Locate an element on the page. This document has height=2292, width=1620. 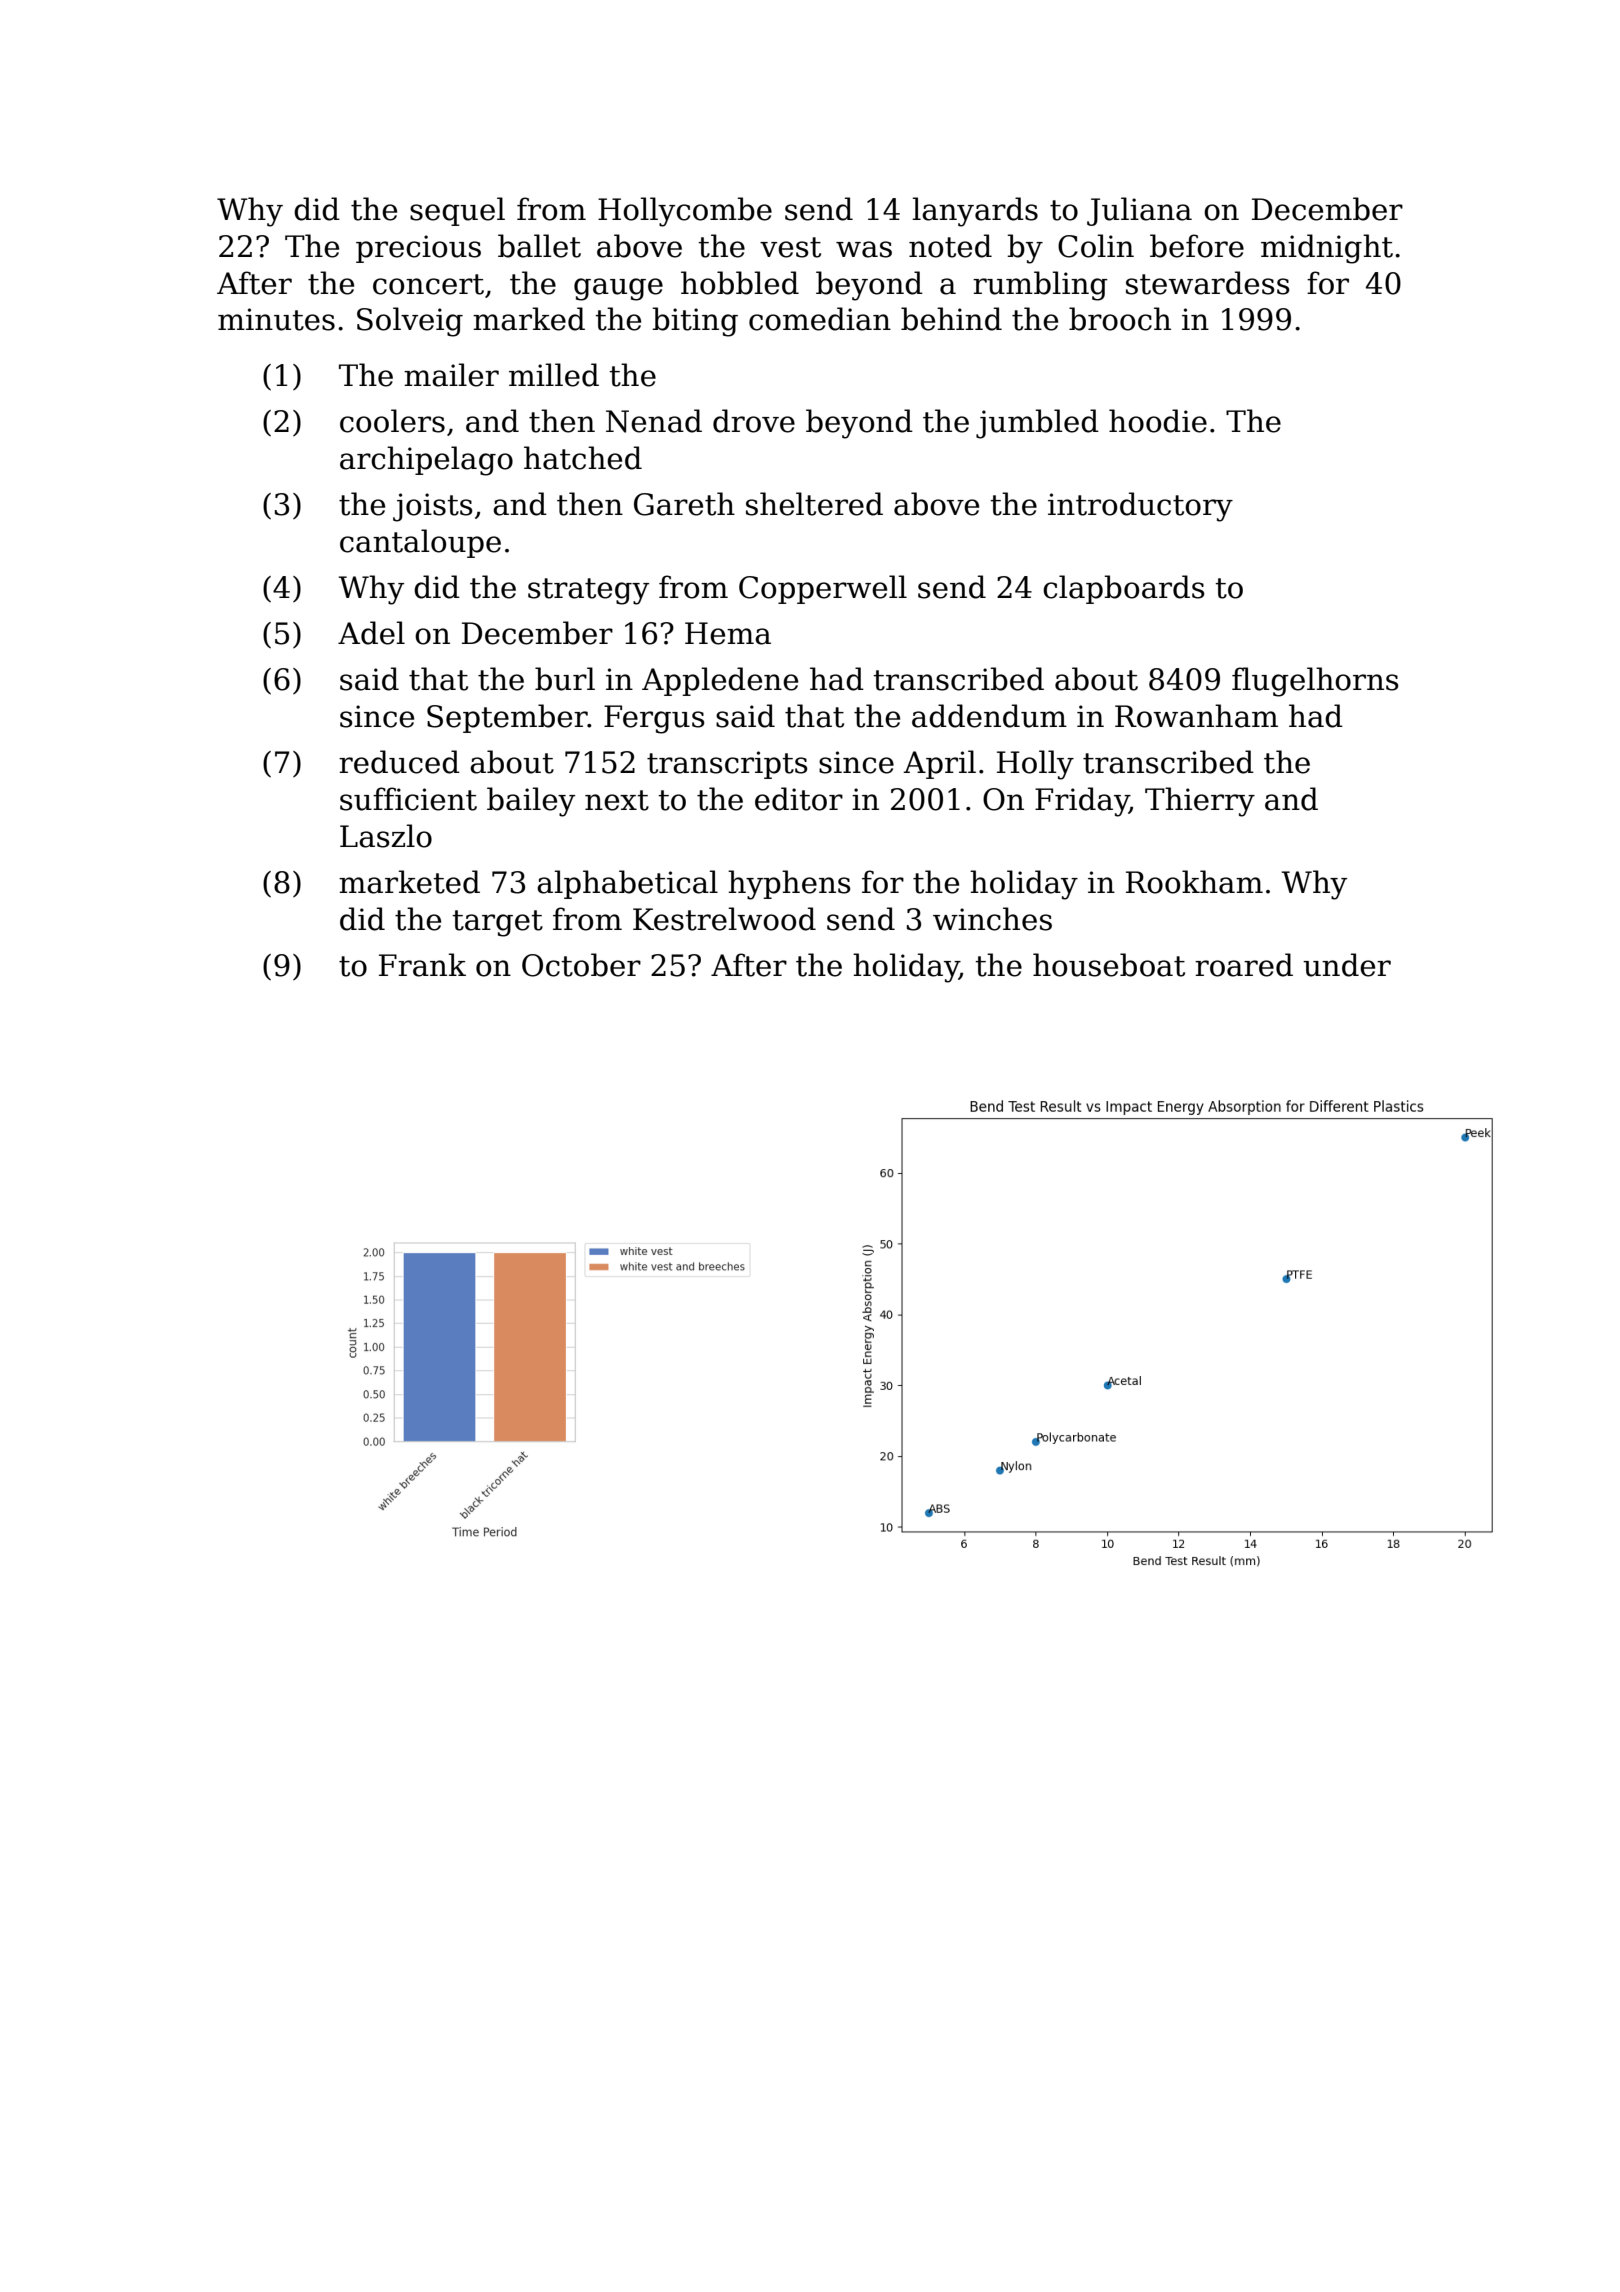
lanyards is located at coordinates (975, 212).
